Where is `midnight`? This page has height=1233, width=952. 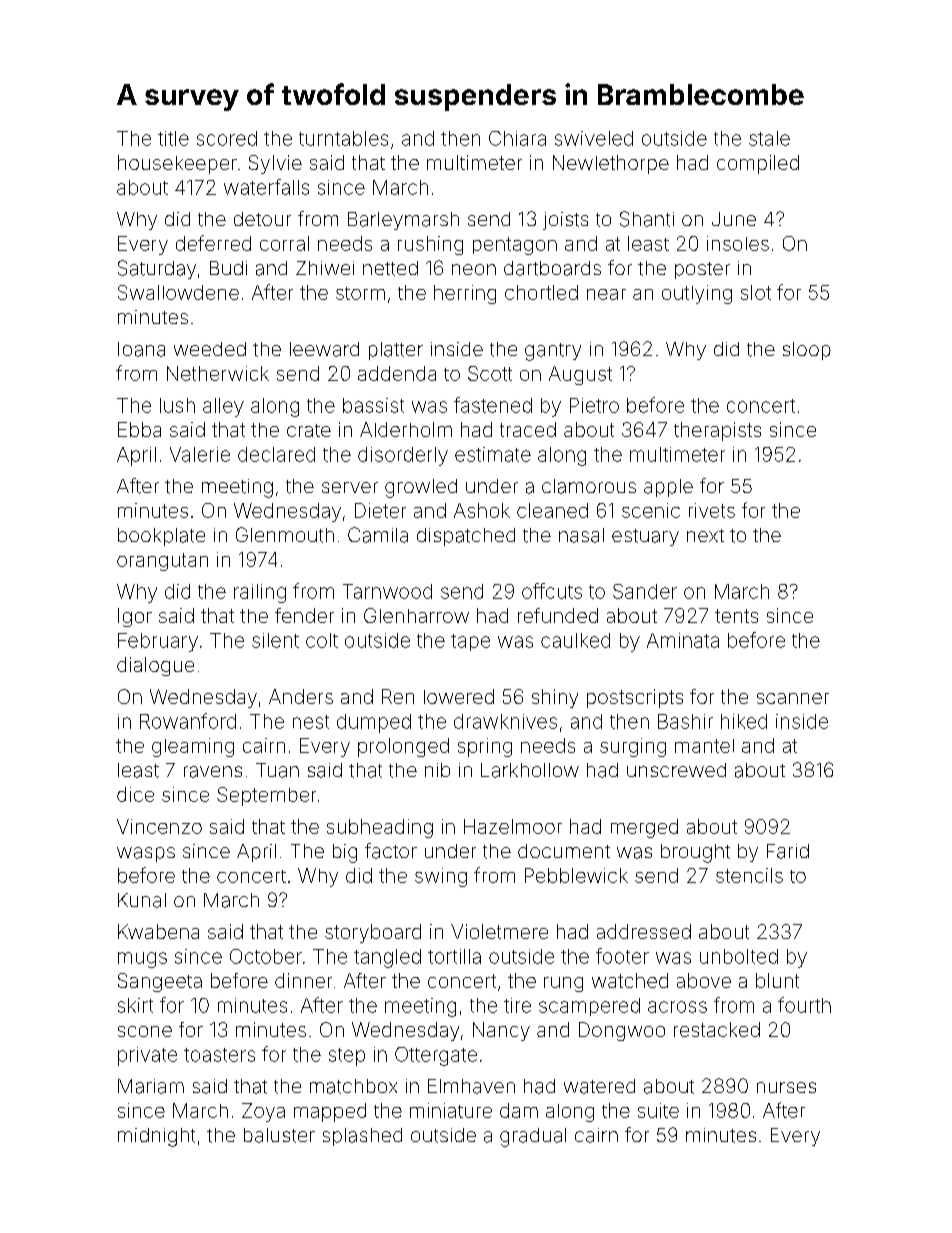
midnight is located at coordinates (156, 1137).
